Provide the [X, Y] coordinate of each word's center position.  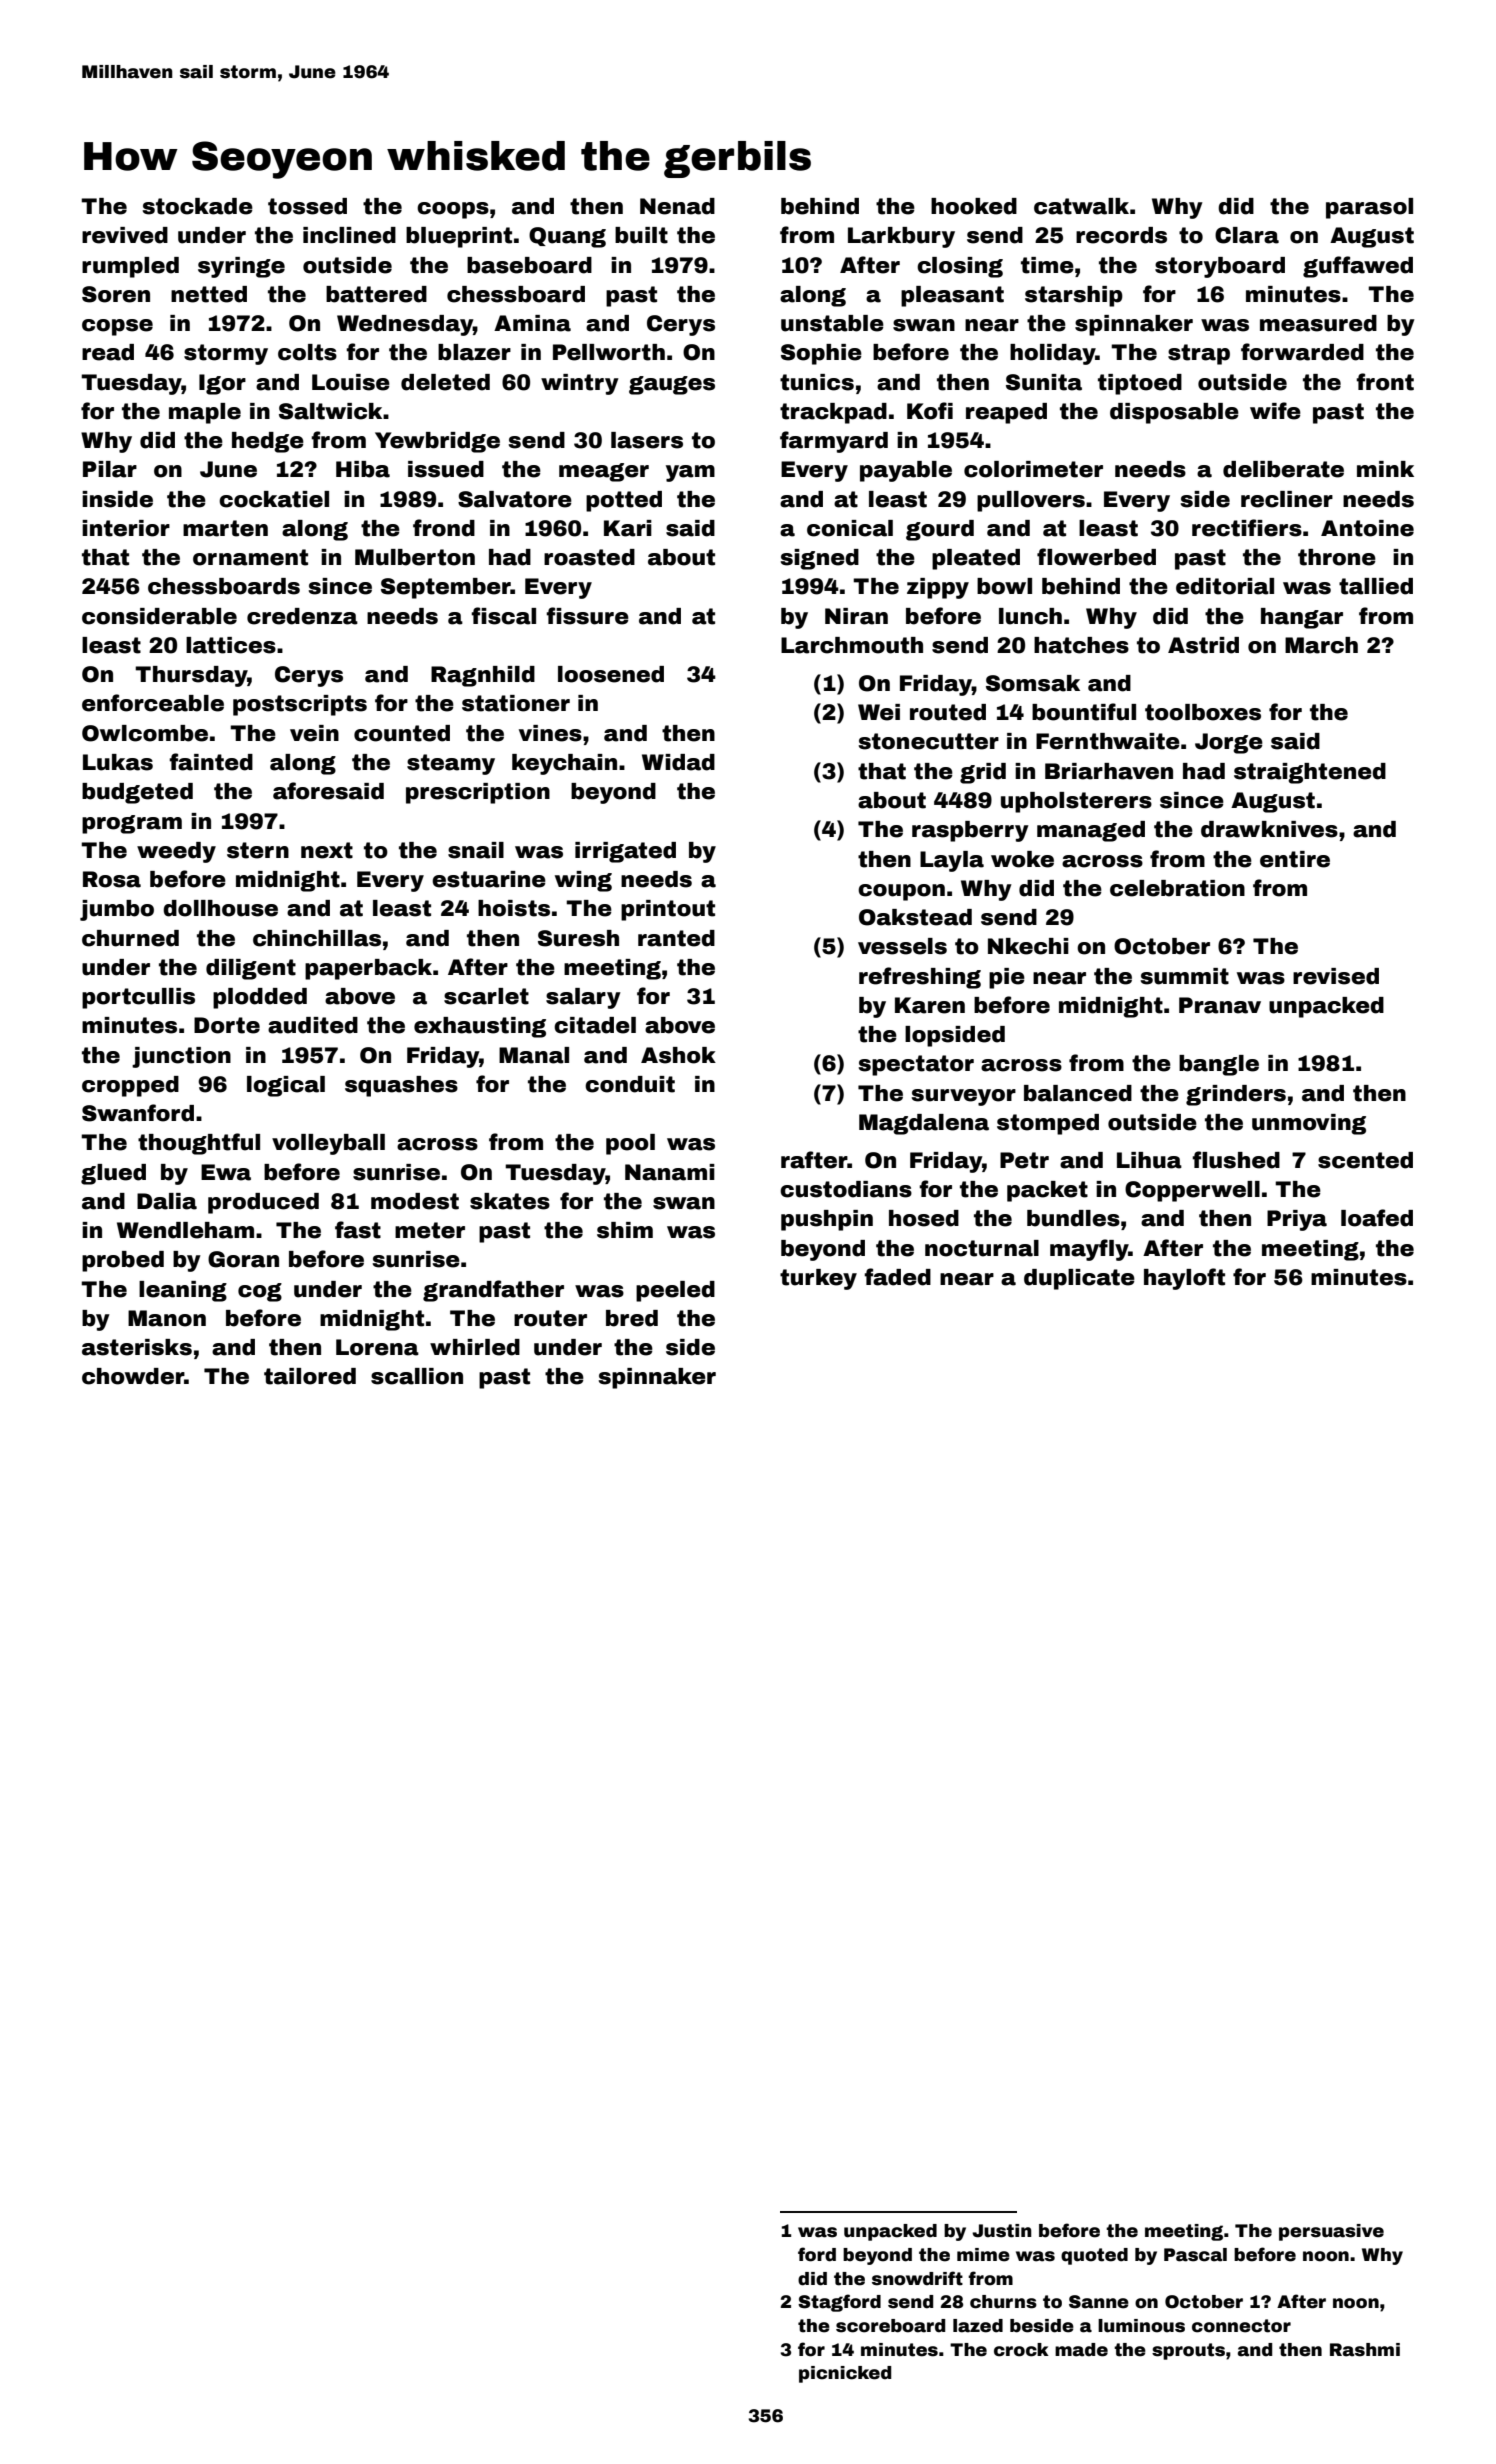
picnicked [845, 2374]
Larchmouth [852, 645]
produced [263, 1203]
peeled [675, 1291]
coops [453, 210]
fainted [211, 762]
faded [897, 1277]
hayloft [1184, 1279]
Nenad [677, 206]
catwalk [1081, 206]
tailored [310, 1376]
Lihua [1149, 1160]
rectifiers [1247, 528]
